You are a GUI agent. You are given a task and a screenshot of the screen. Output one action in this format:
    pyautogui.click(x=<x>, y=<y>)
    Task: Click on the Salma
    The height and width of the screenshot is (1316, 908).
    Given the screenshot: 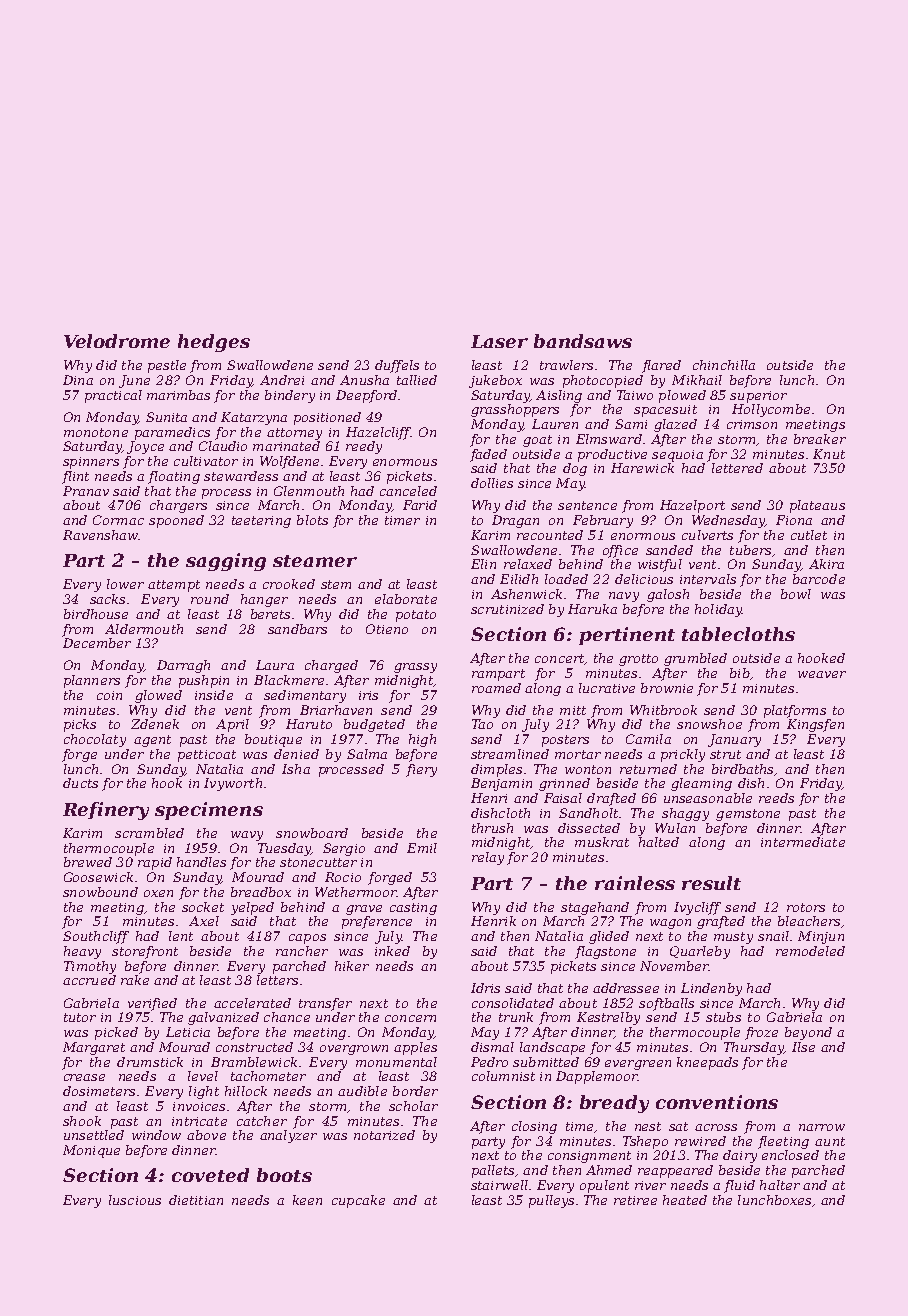 What is the action you would take?
    pyautogui.click(x=367, y=754)
